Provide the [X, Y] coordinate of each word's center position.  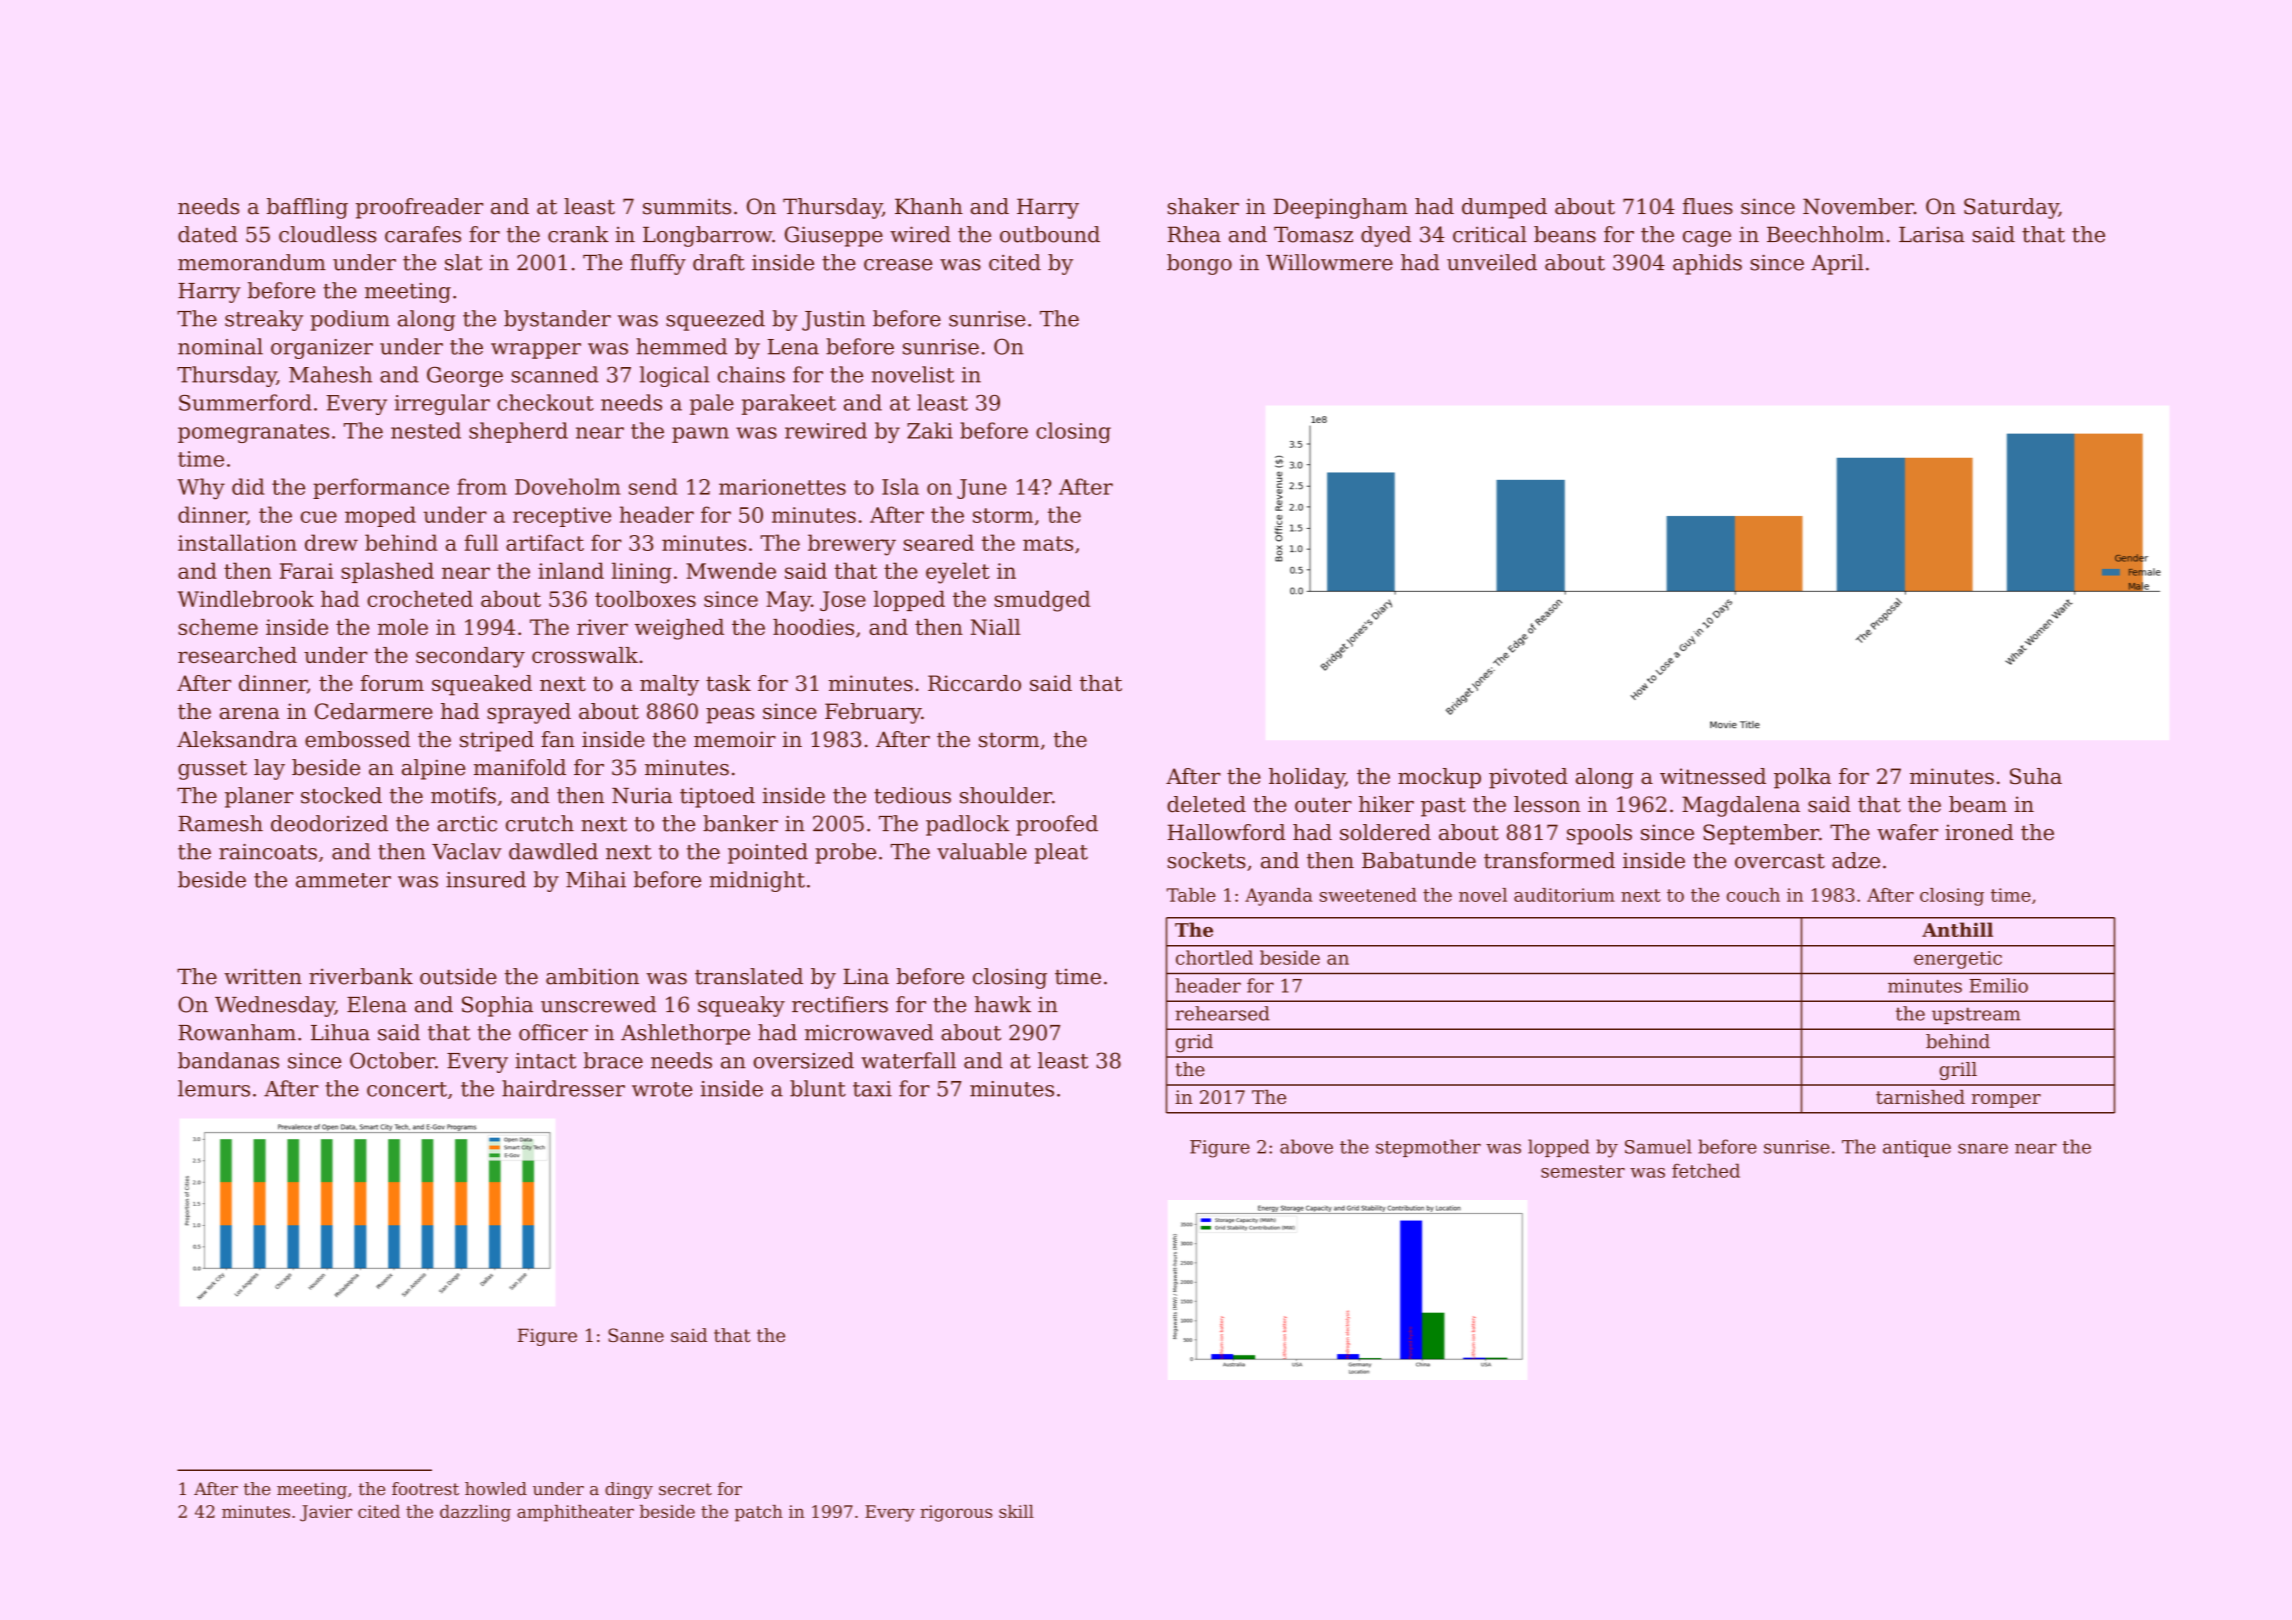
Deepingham [1341, 208]
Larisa [1932, 234]
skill [1016, 1511]
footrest [425, 1489]
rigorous [956, 1513]
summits [687, 206]
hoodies [813, 627]
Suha [2036, 776]
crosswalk [585, 655]
